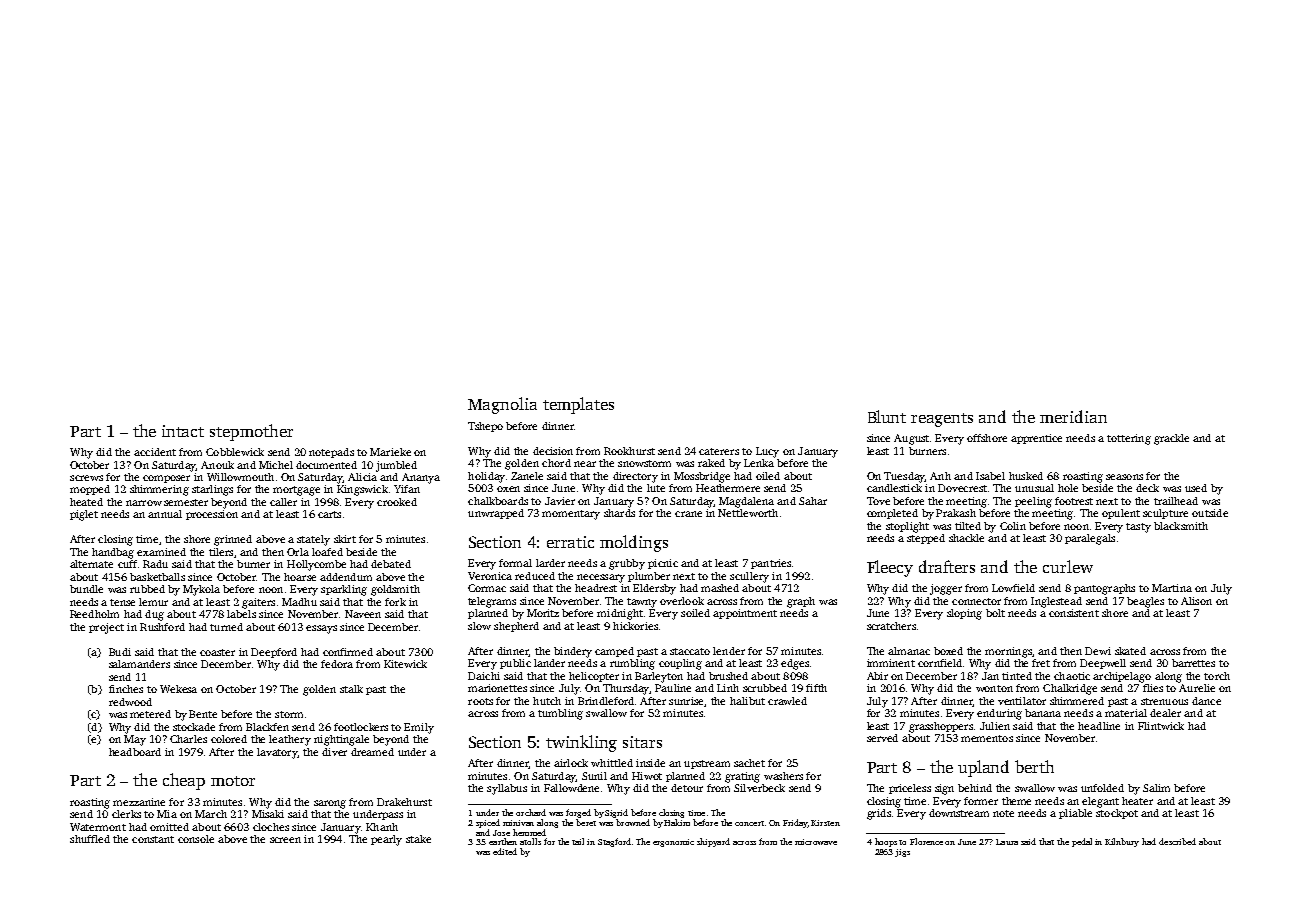 The width and height of the document is (1308, 924). I want to click on twinkling, so click(581, 743).
